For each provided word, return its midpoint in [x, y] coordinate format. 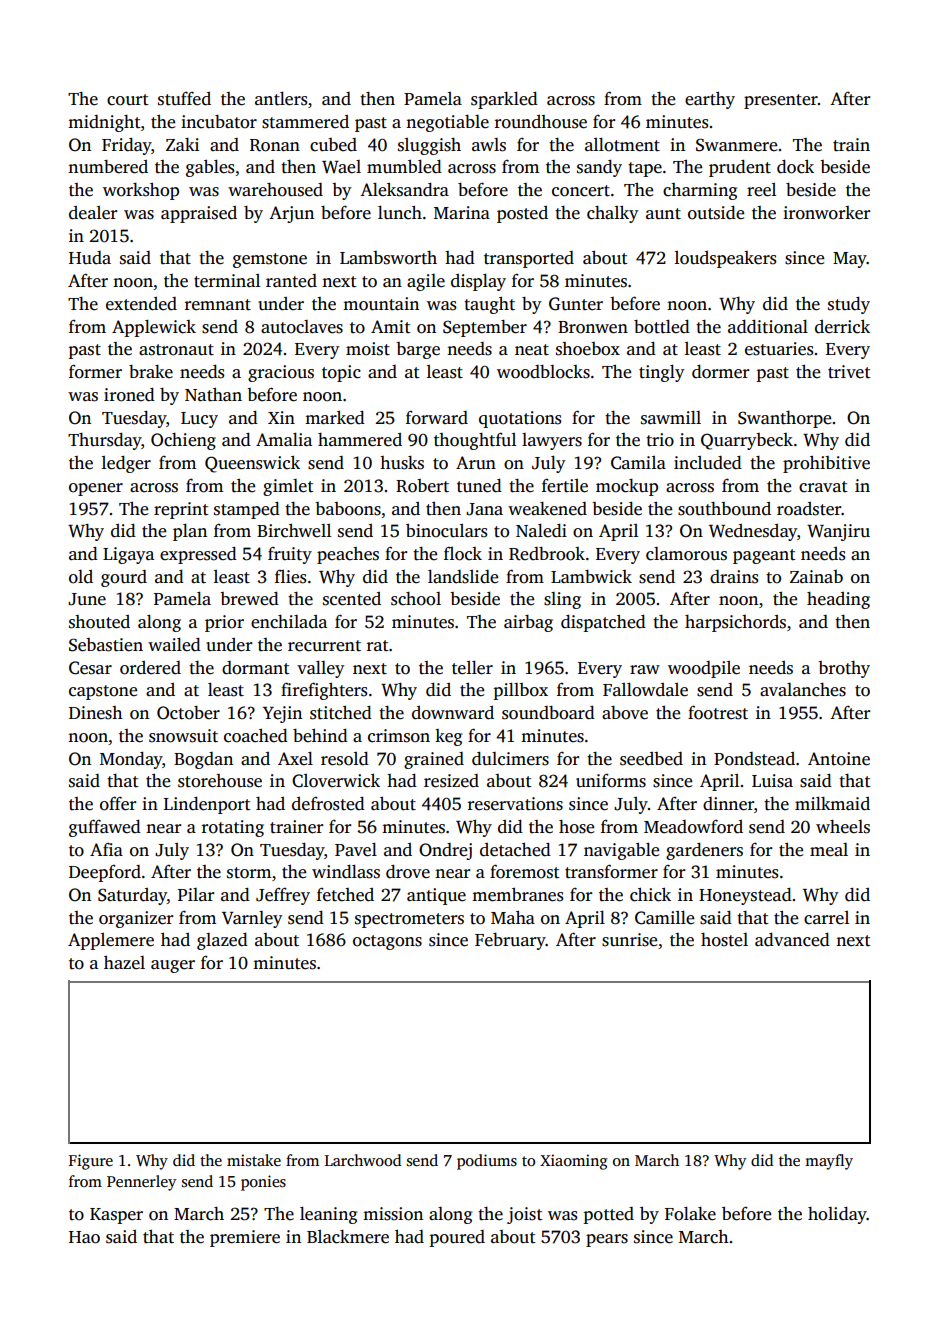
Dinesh [95, 713]
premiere [245, 1238]
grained [434, 760]
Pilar [196, 894]
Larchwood [363, 1160]
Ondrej [445, 851]
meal [829, 850]
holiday [837, 1215]
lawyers [552, 441]
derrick [842, 327]
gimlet [288, 487]
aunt [663, 214]
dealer [93, 213]
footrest [718, 712]
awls [489, 145]
